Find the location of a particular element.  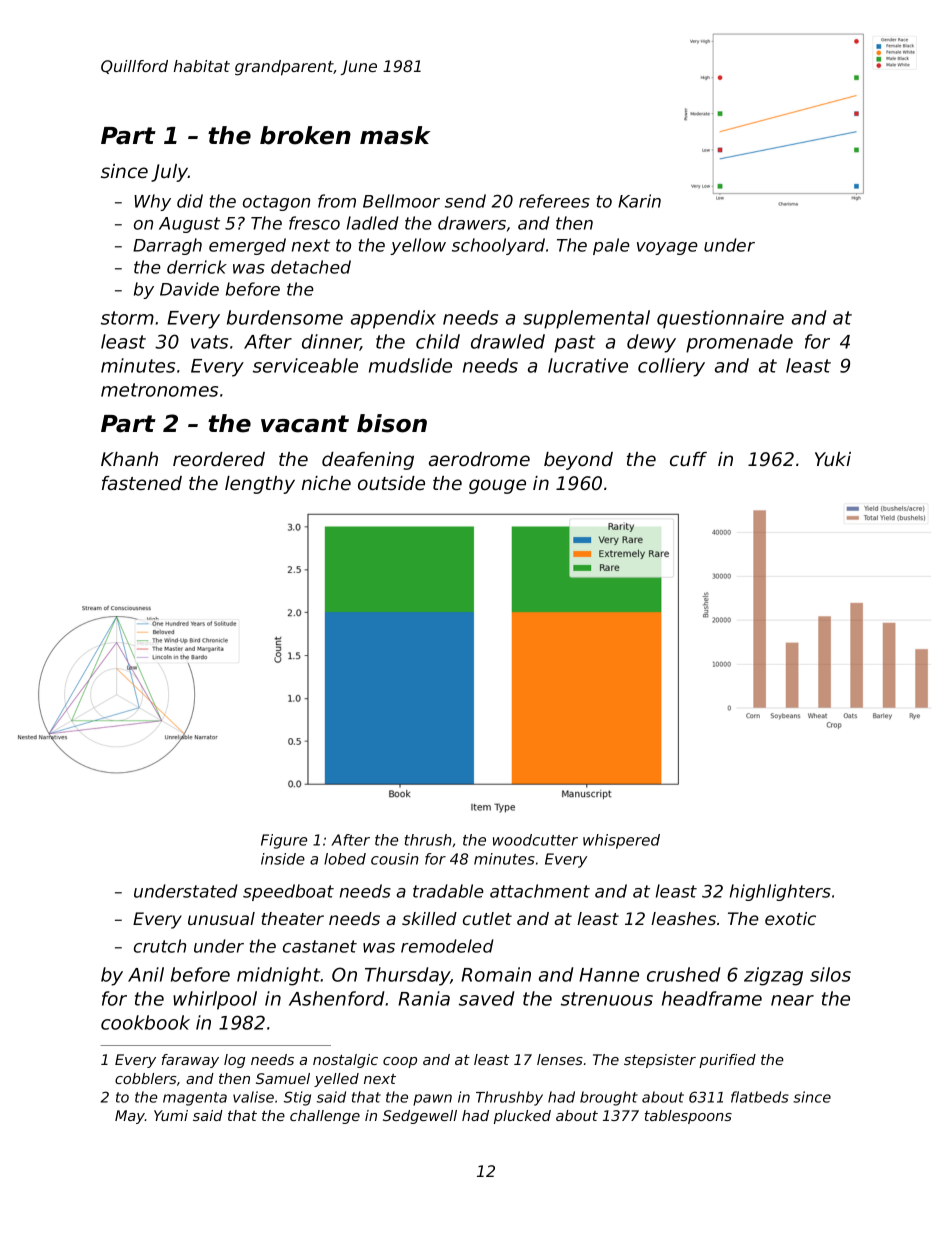

Figure is located at coordinates (284, 841).
